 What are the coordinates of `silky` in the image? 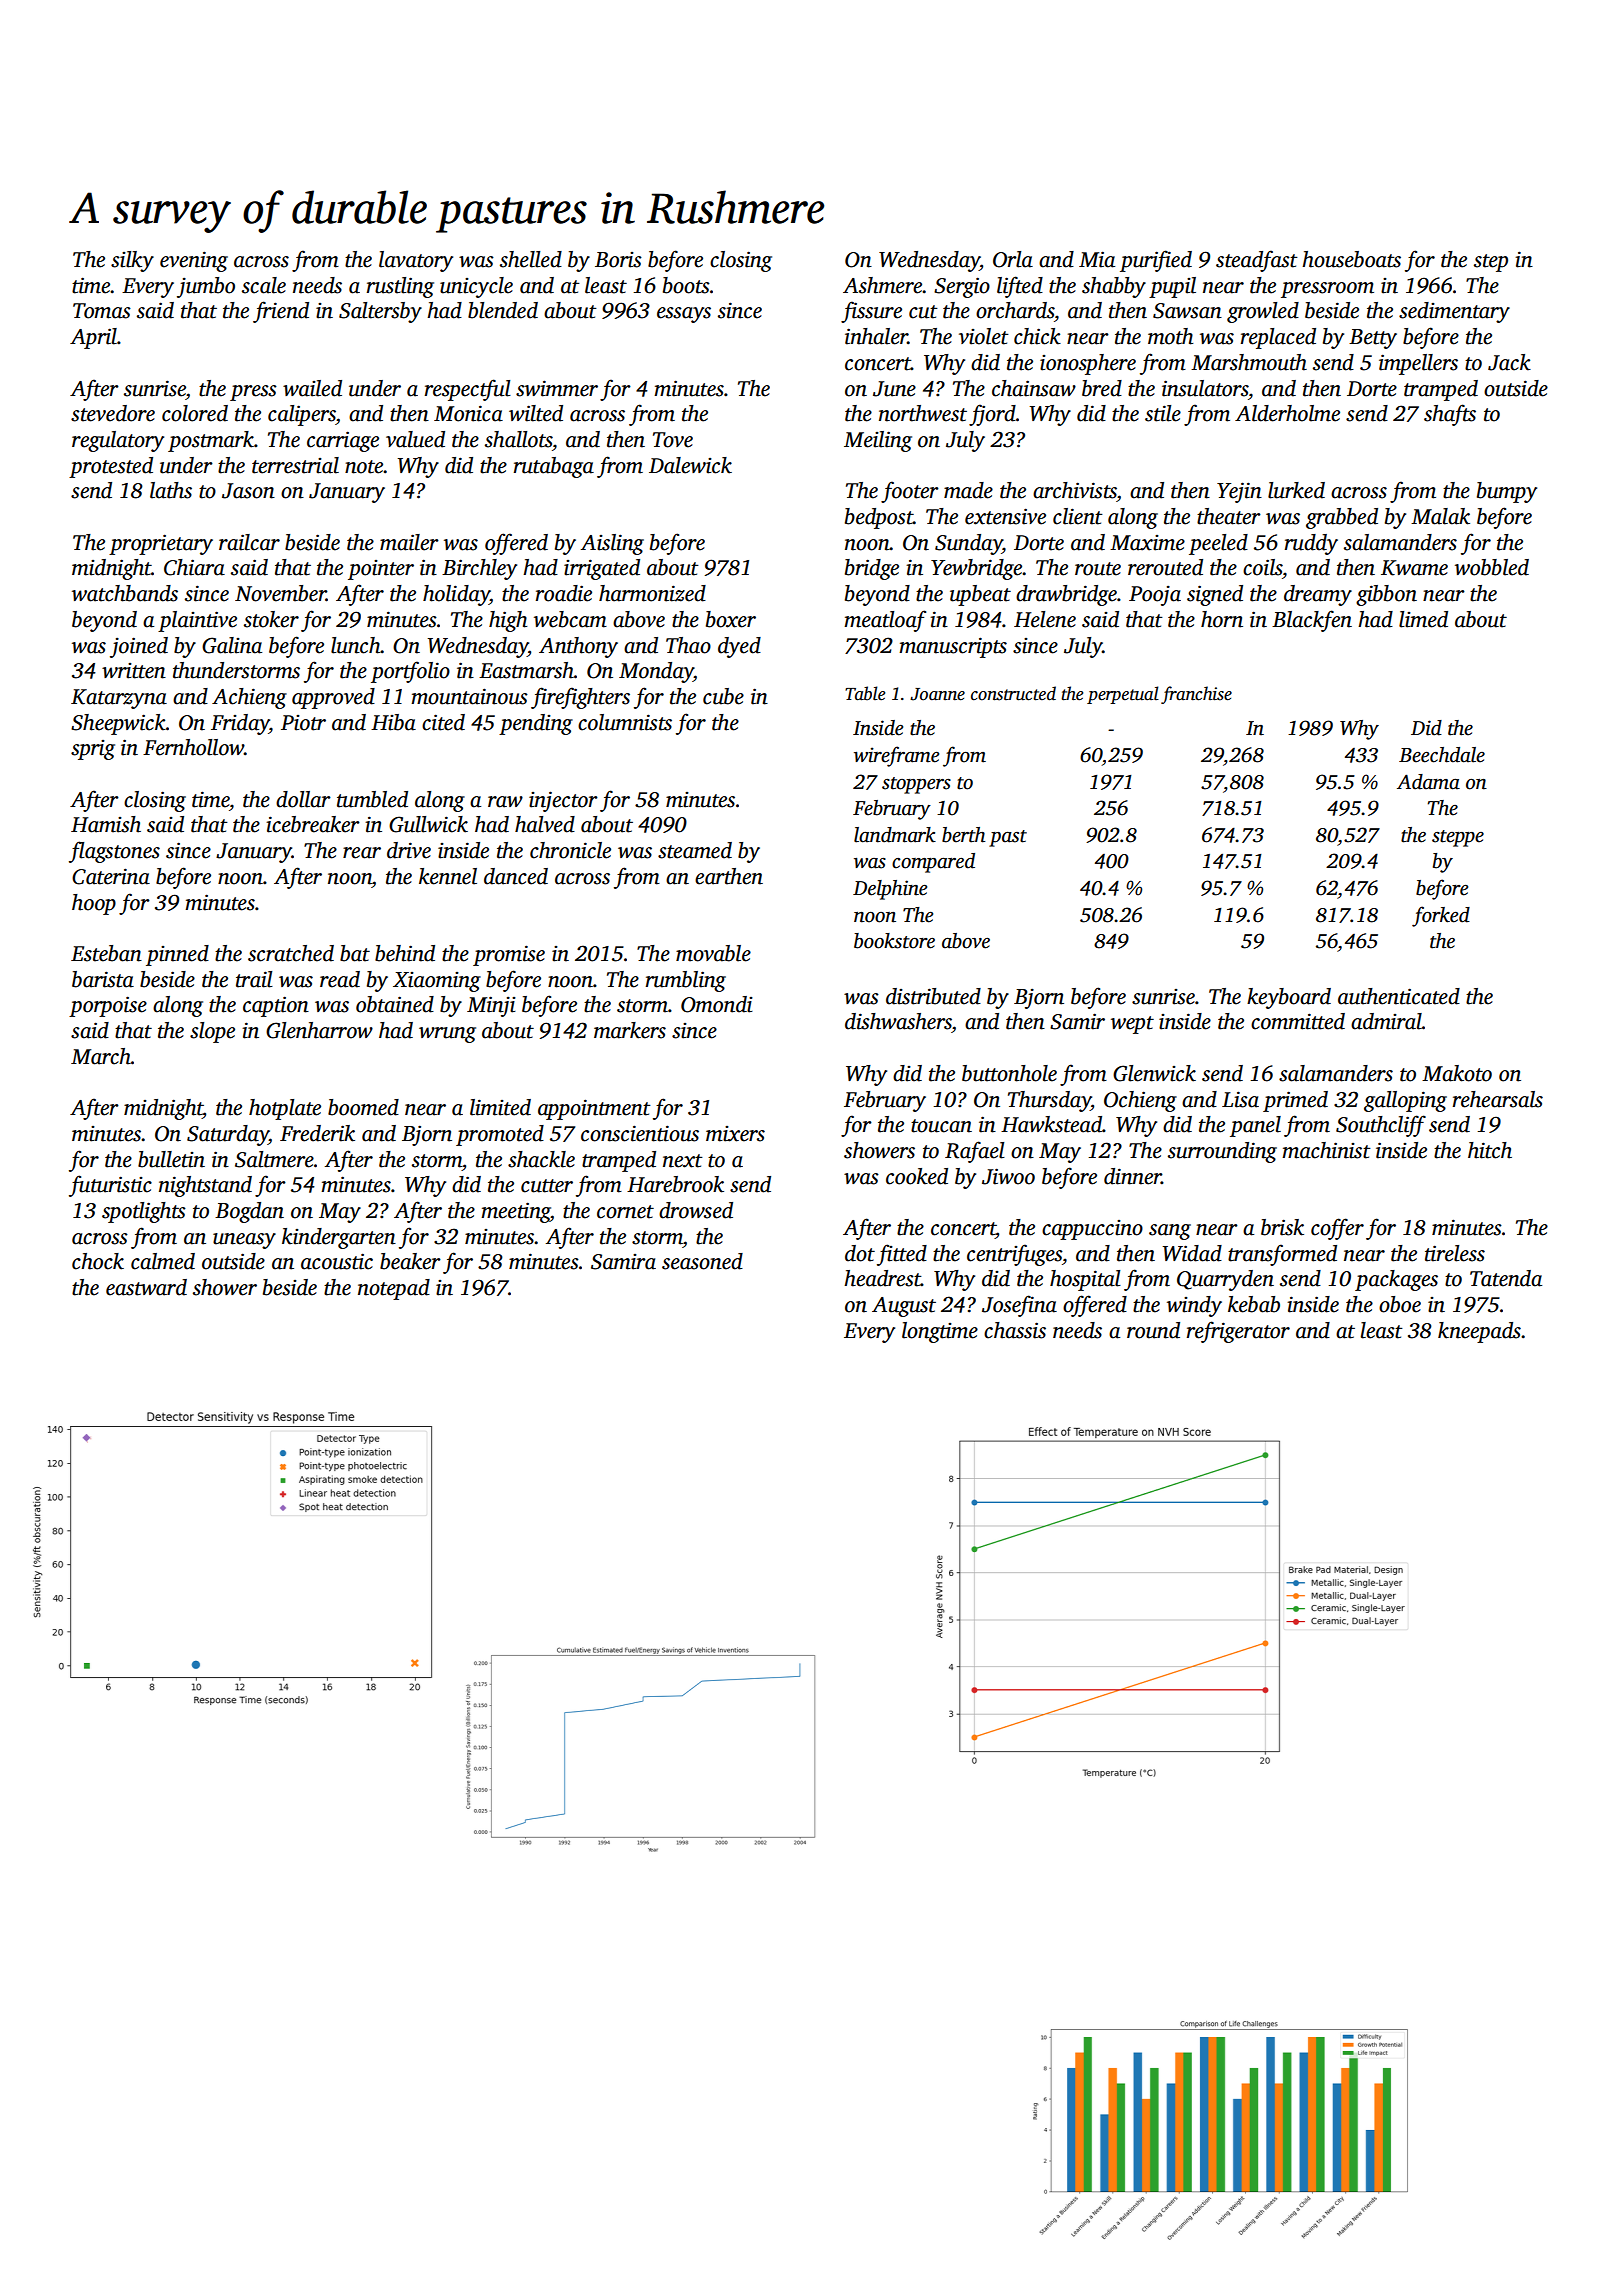 It's located at (132, 261).
